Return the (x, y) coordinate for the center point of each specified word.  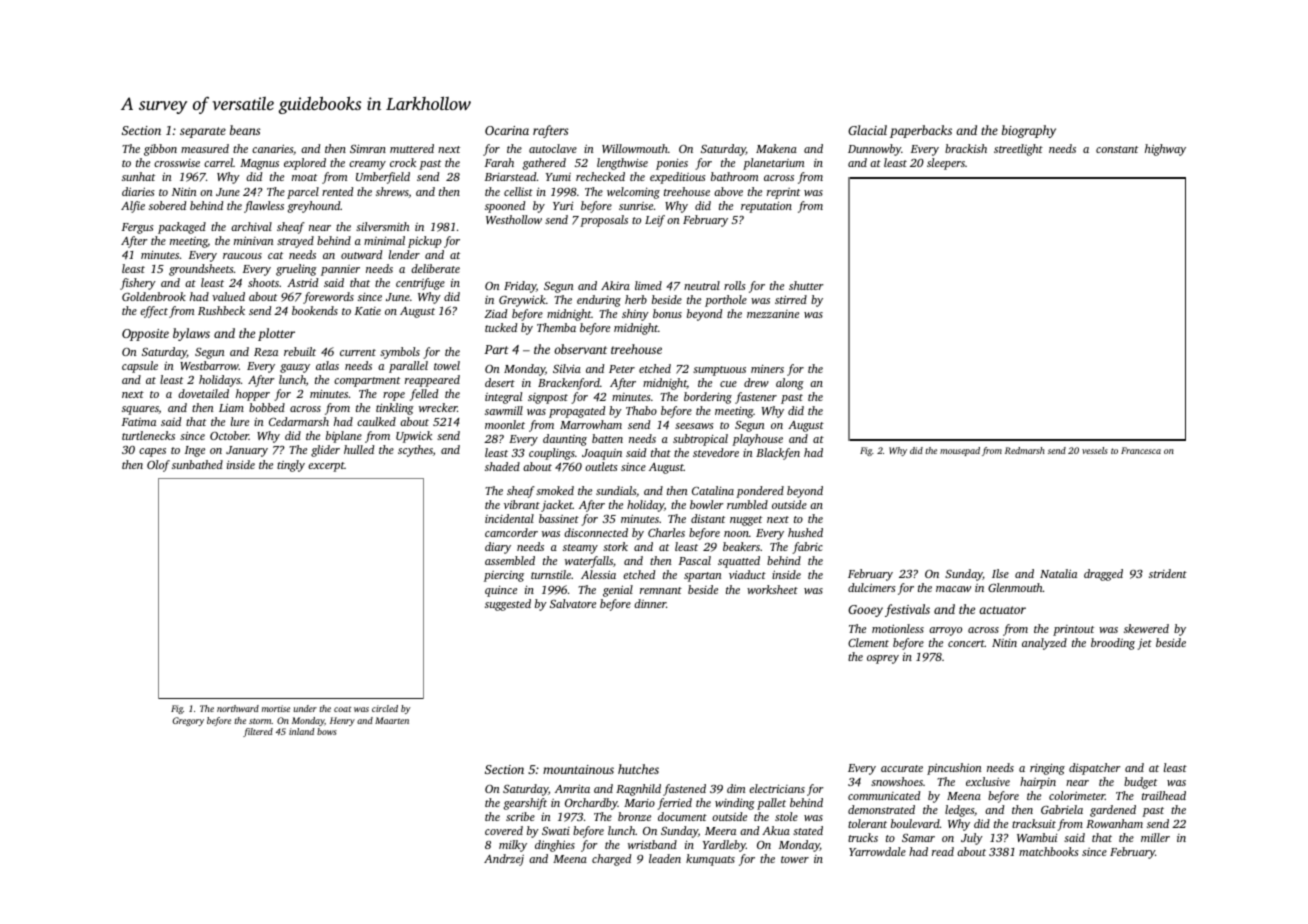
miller (1155, 837)
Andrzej (504, 860)
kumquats (710, 860)
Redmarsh (1025, 450)
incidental (509, 518)
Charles (666, 532)
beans (245, 130)
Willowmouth (635, 148)
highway (1165, 150)
